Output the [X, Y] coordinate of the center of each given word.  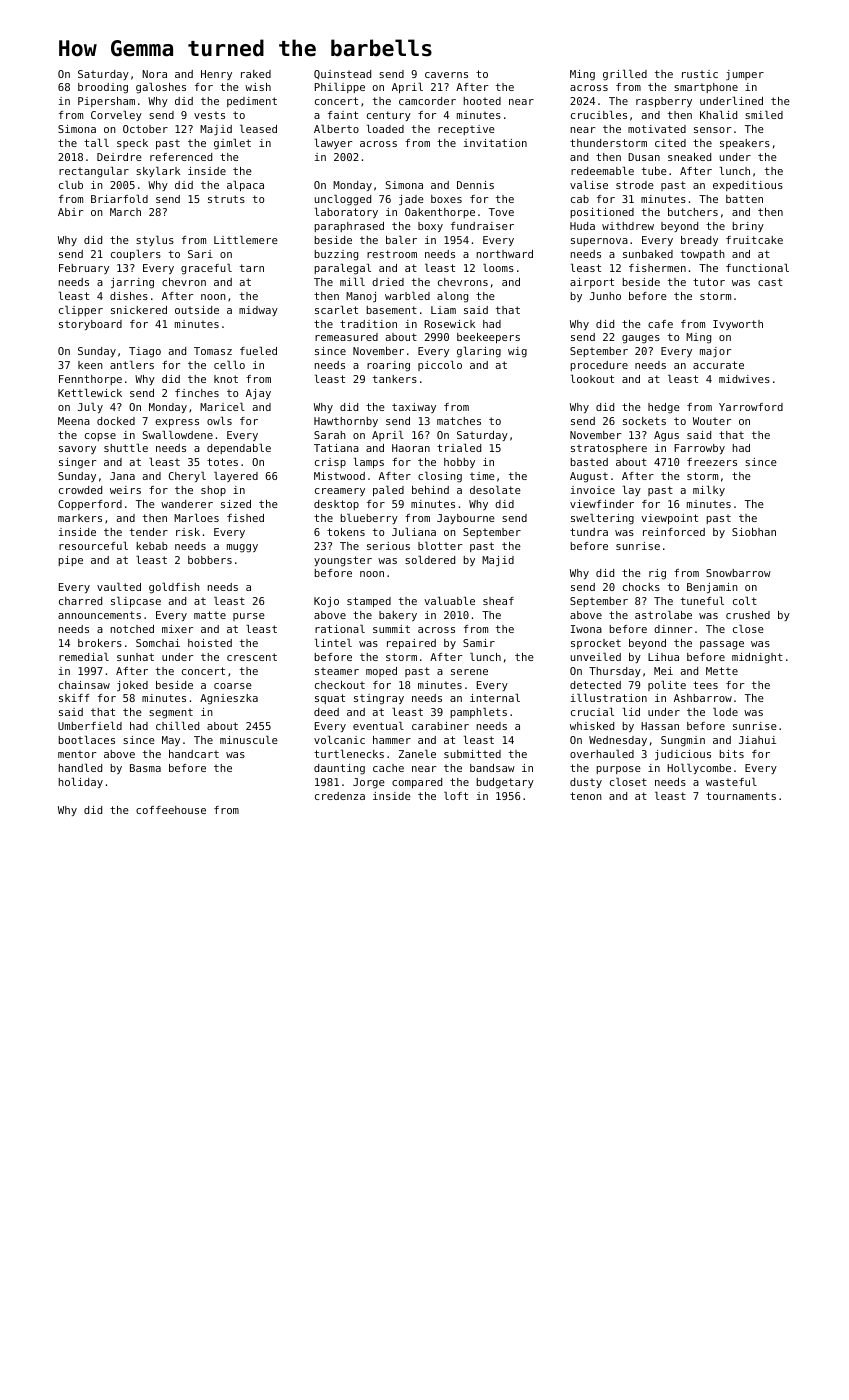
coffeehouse [171, 810]
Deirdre [119, 157]
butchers [693, 212]
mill [352, 282]
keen [90, 365]
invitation [495, 143]
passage [722, 645]
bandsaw [492, 768]
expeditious [748, 186]
